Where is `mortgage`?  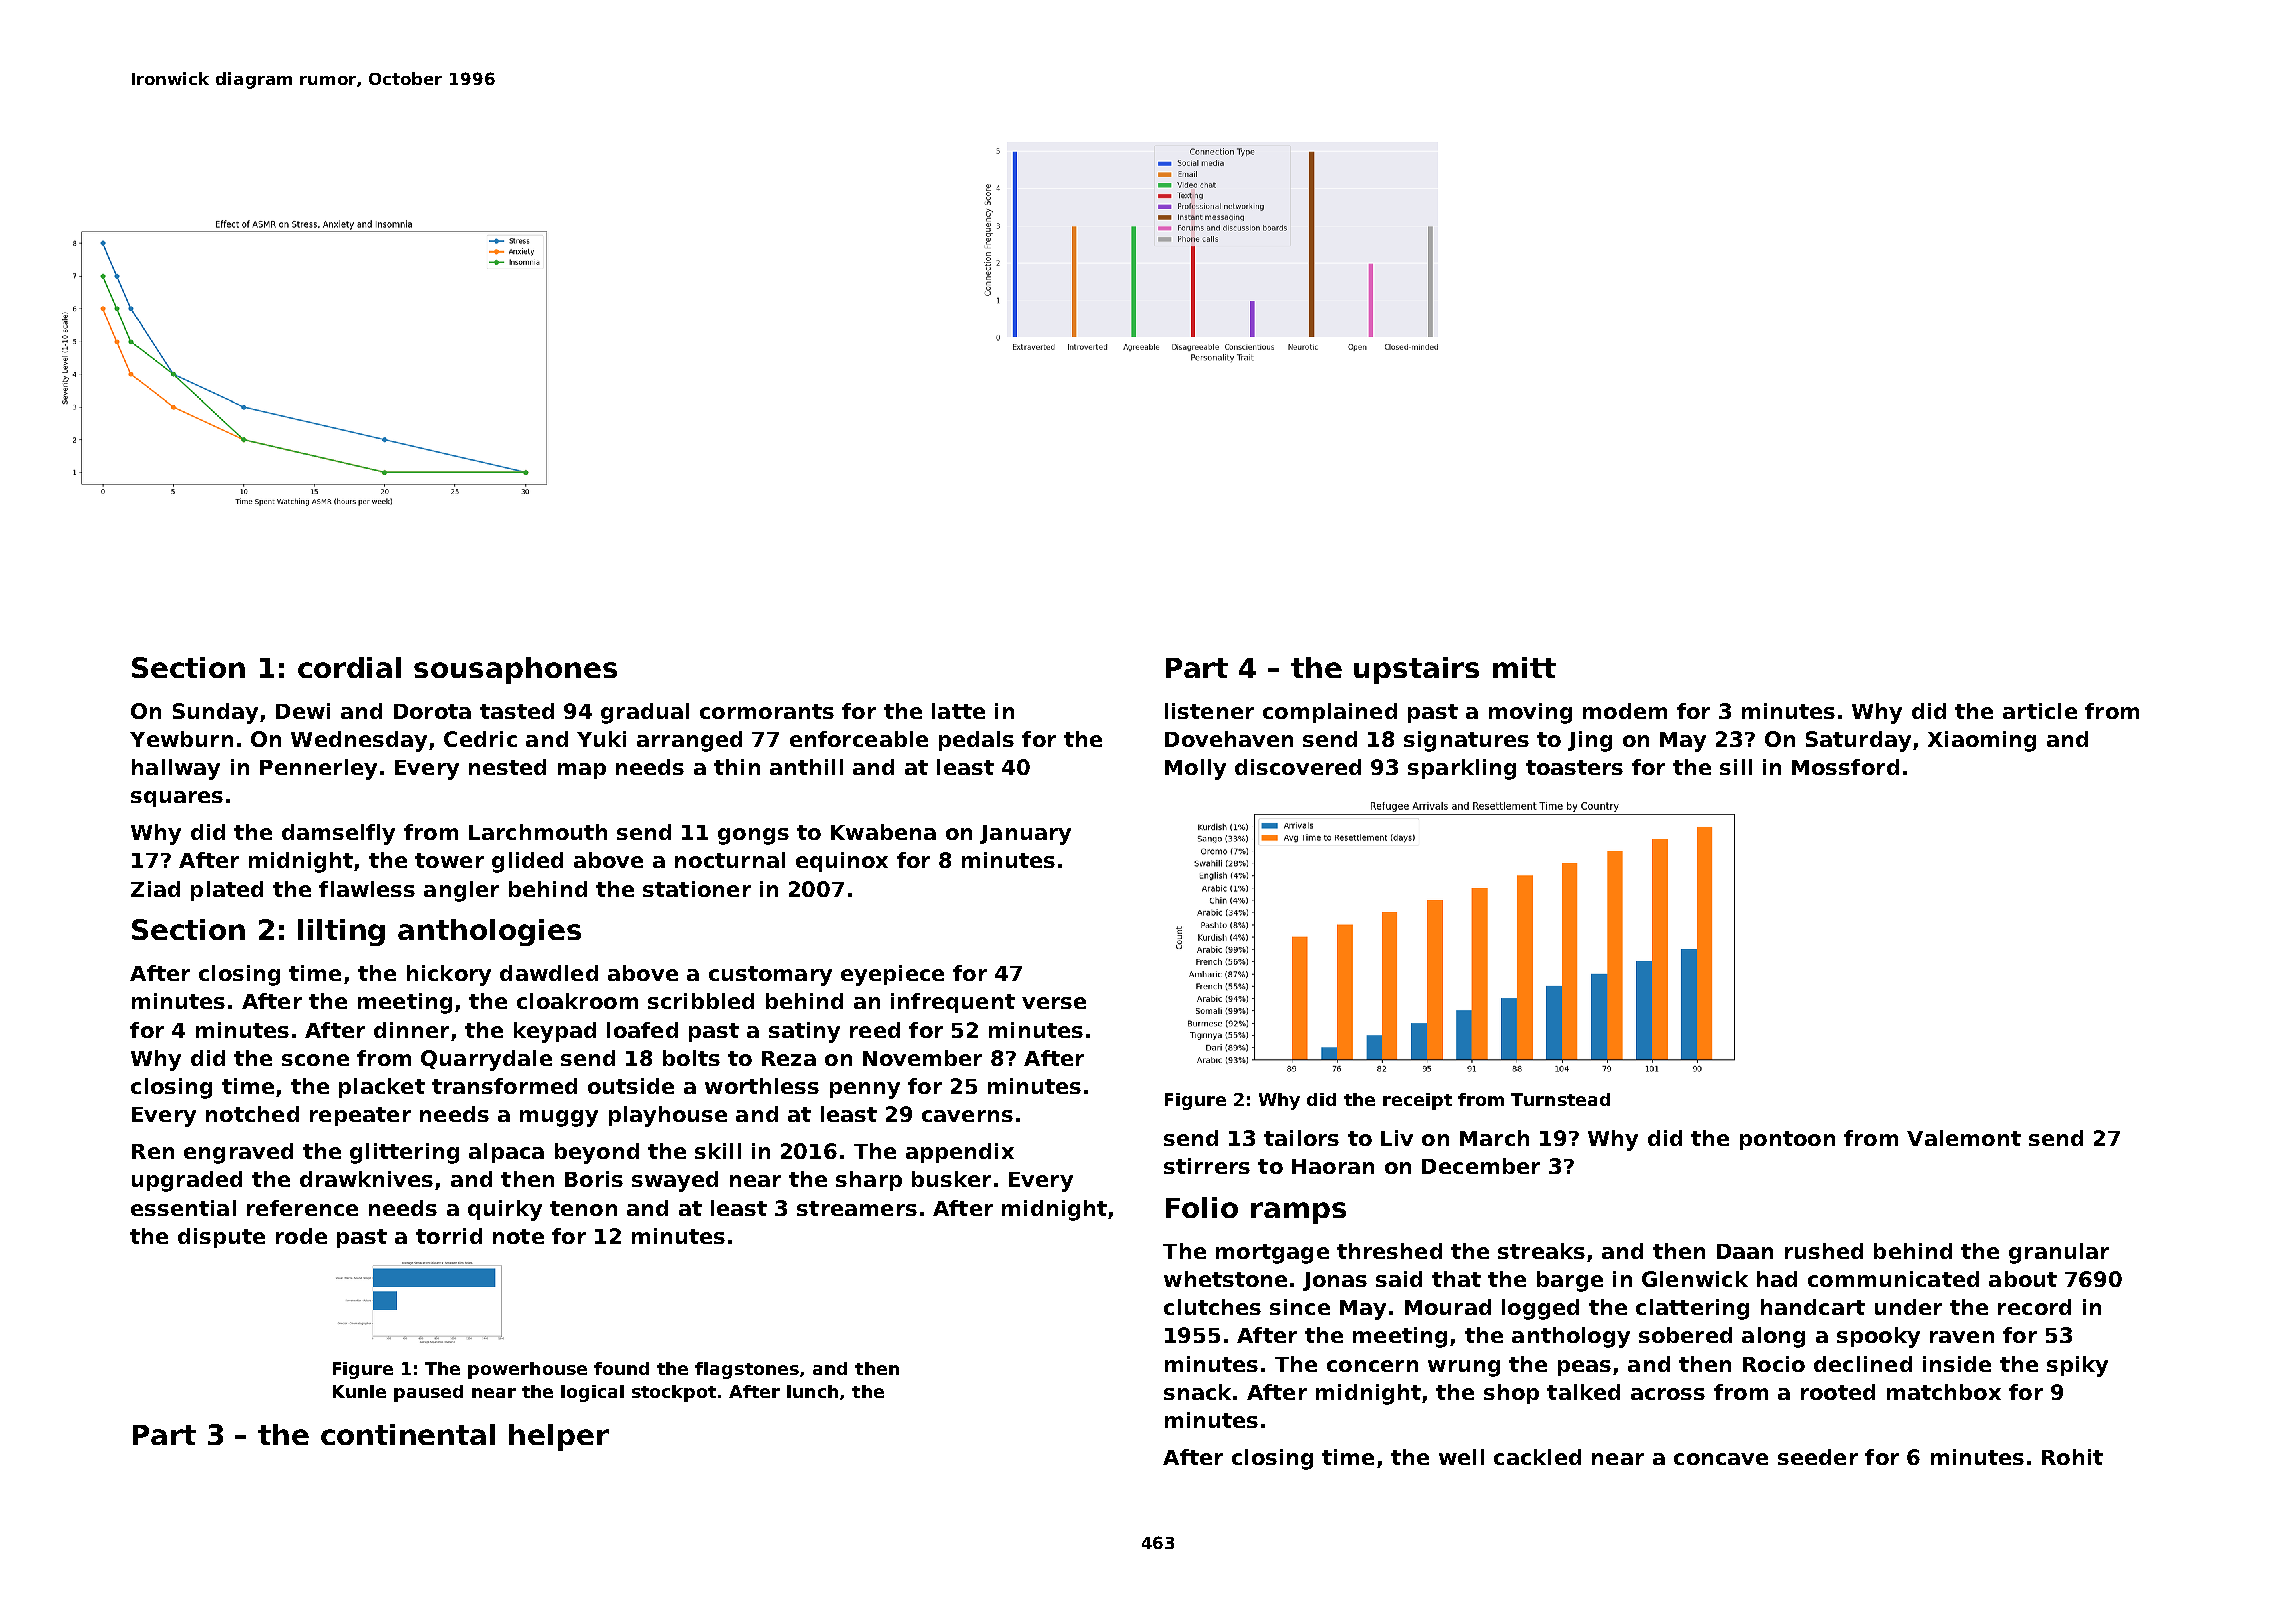
mortgage is located at coordinates (1272, 1254).
